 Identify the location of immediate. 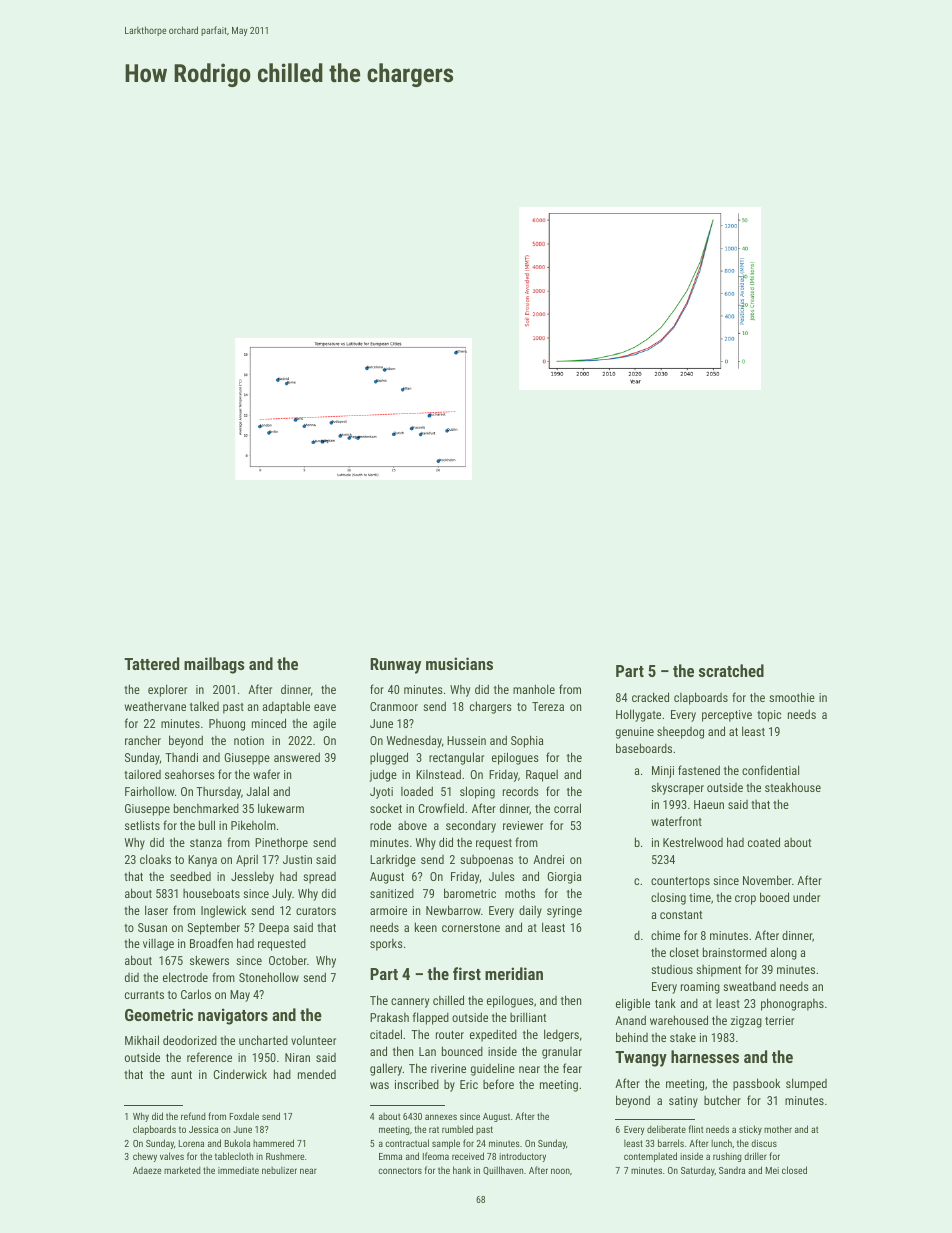
(238, 1170).
